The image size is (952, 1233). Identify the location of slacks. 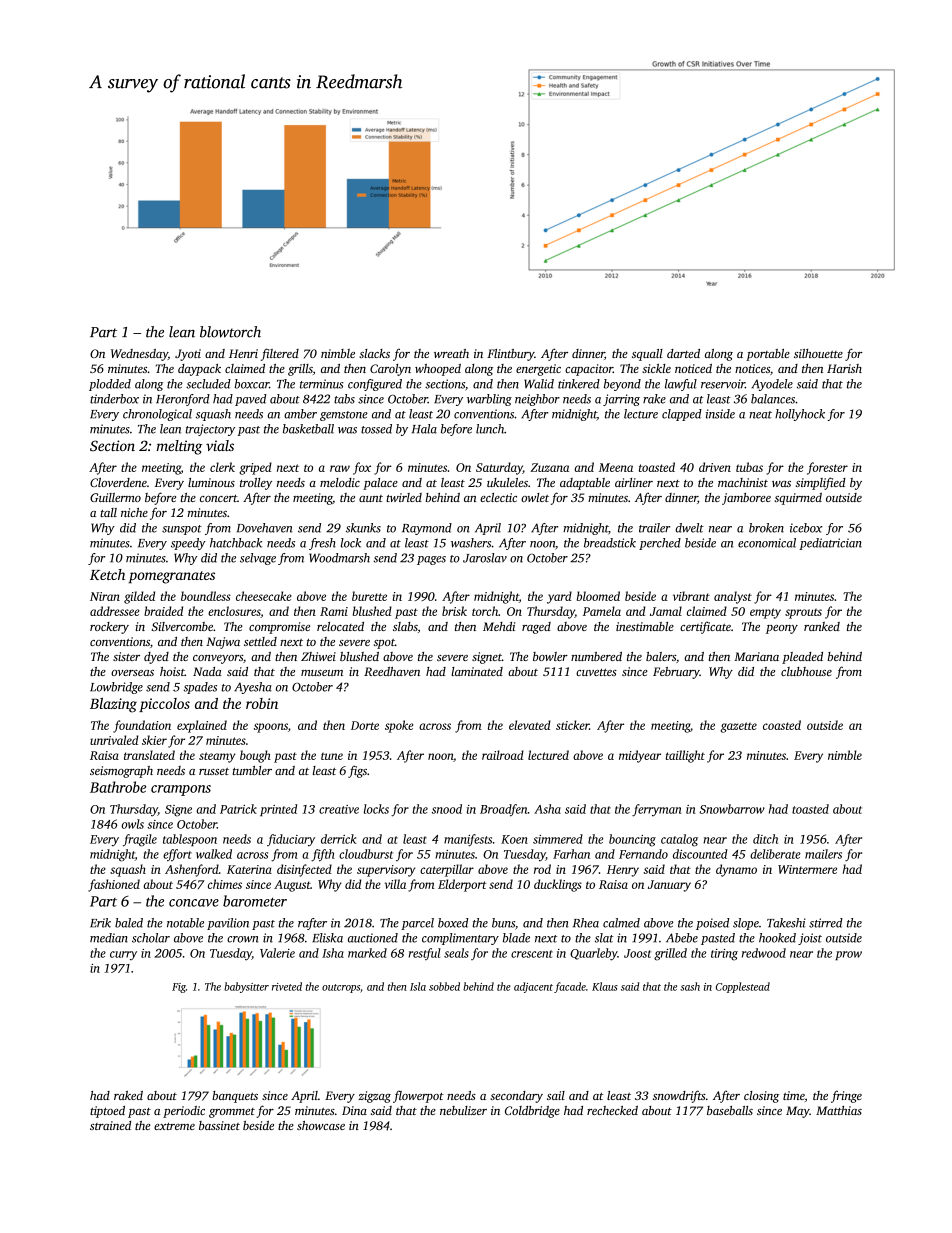
(374, 353).
